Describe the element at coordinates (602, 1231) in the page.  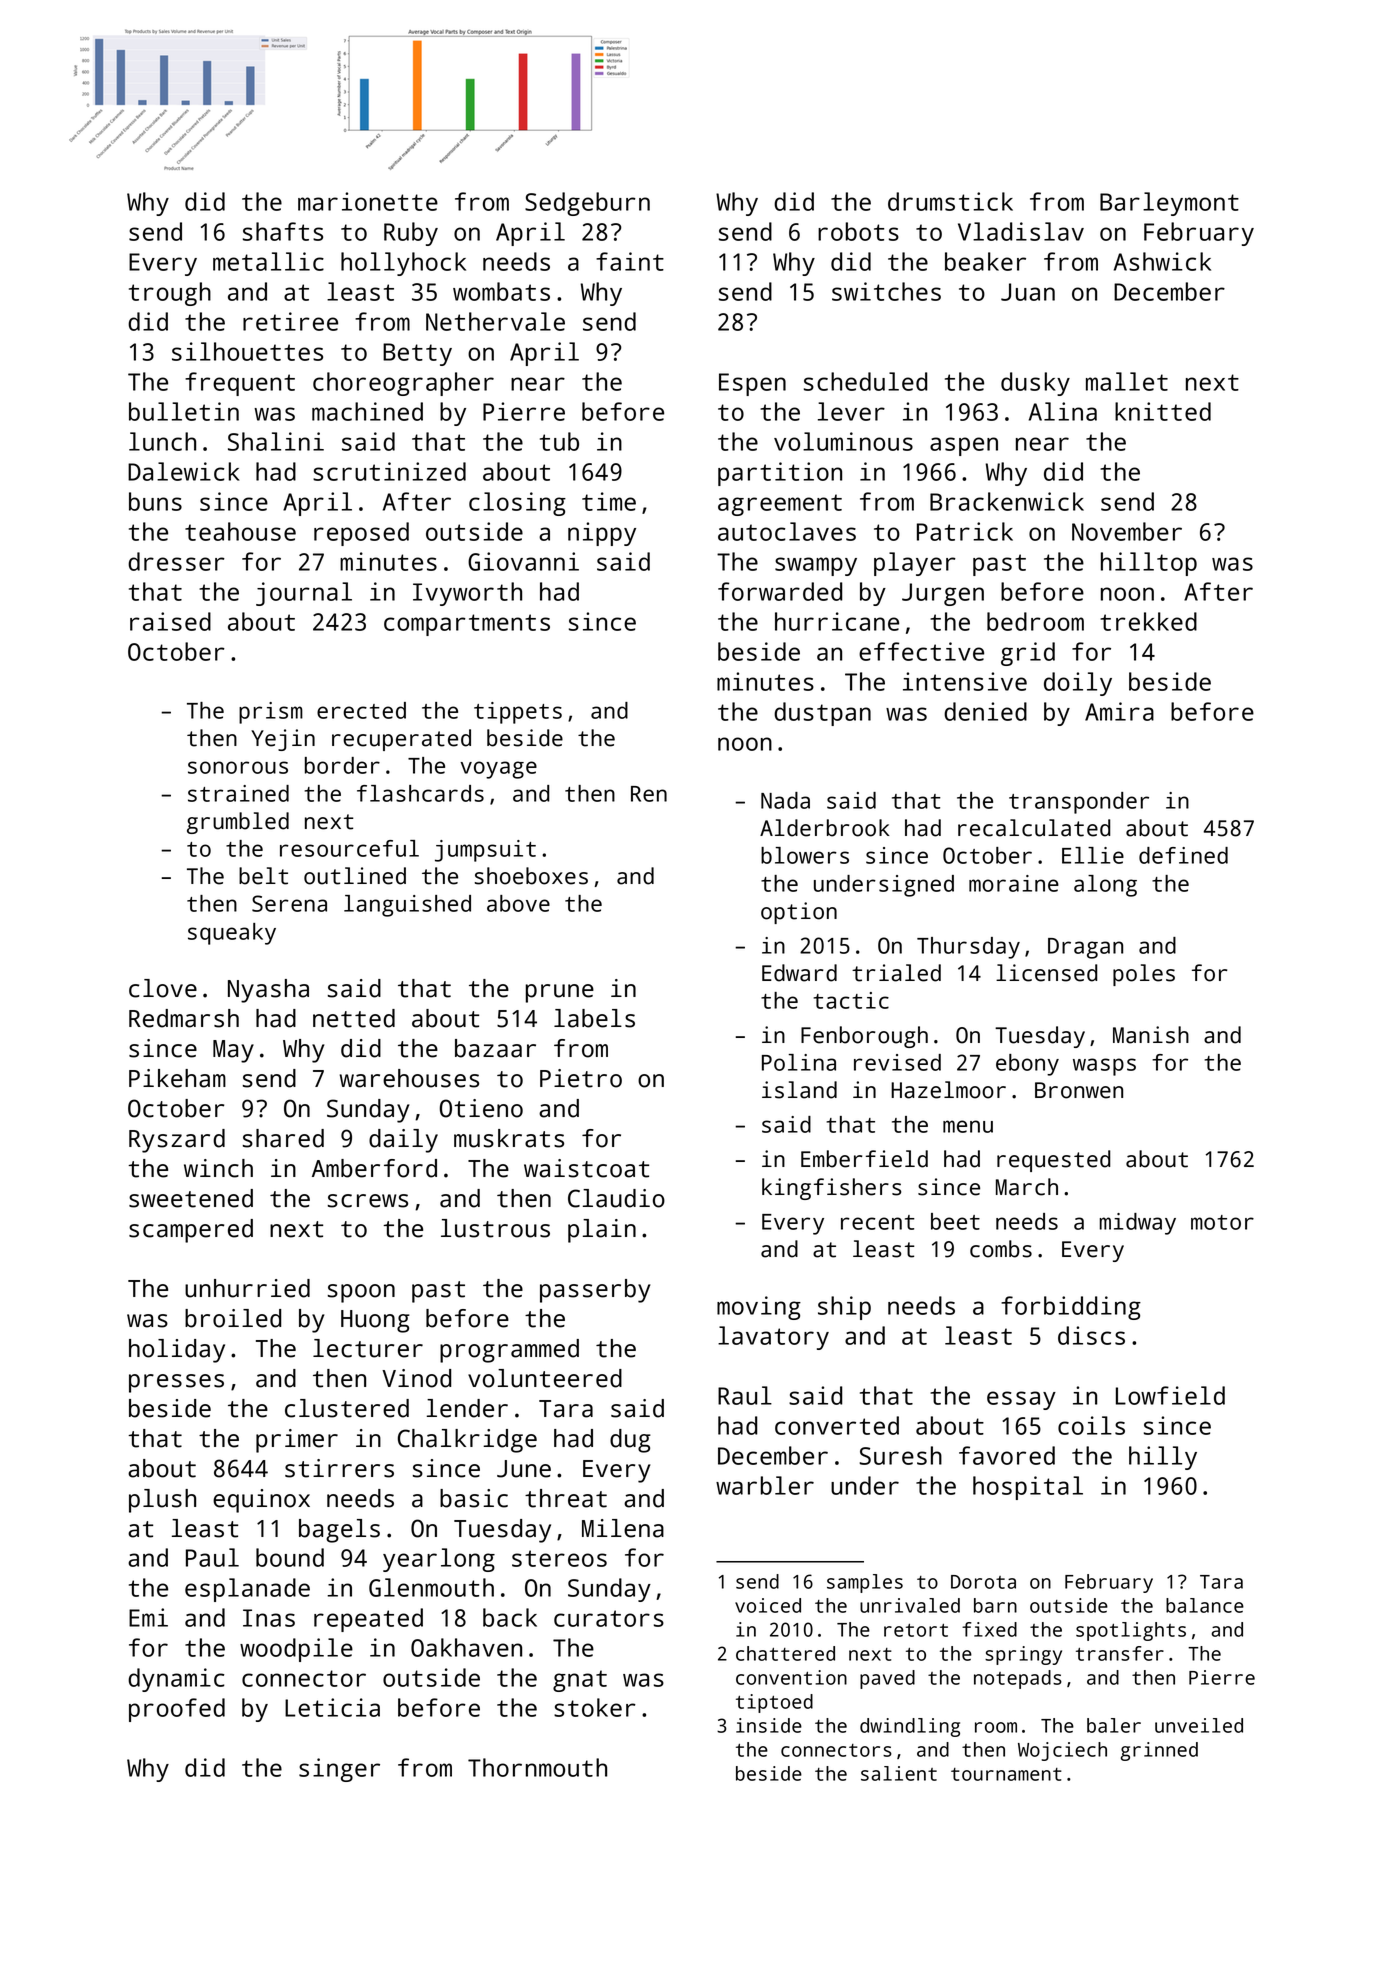
I see `plain` at that location.
